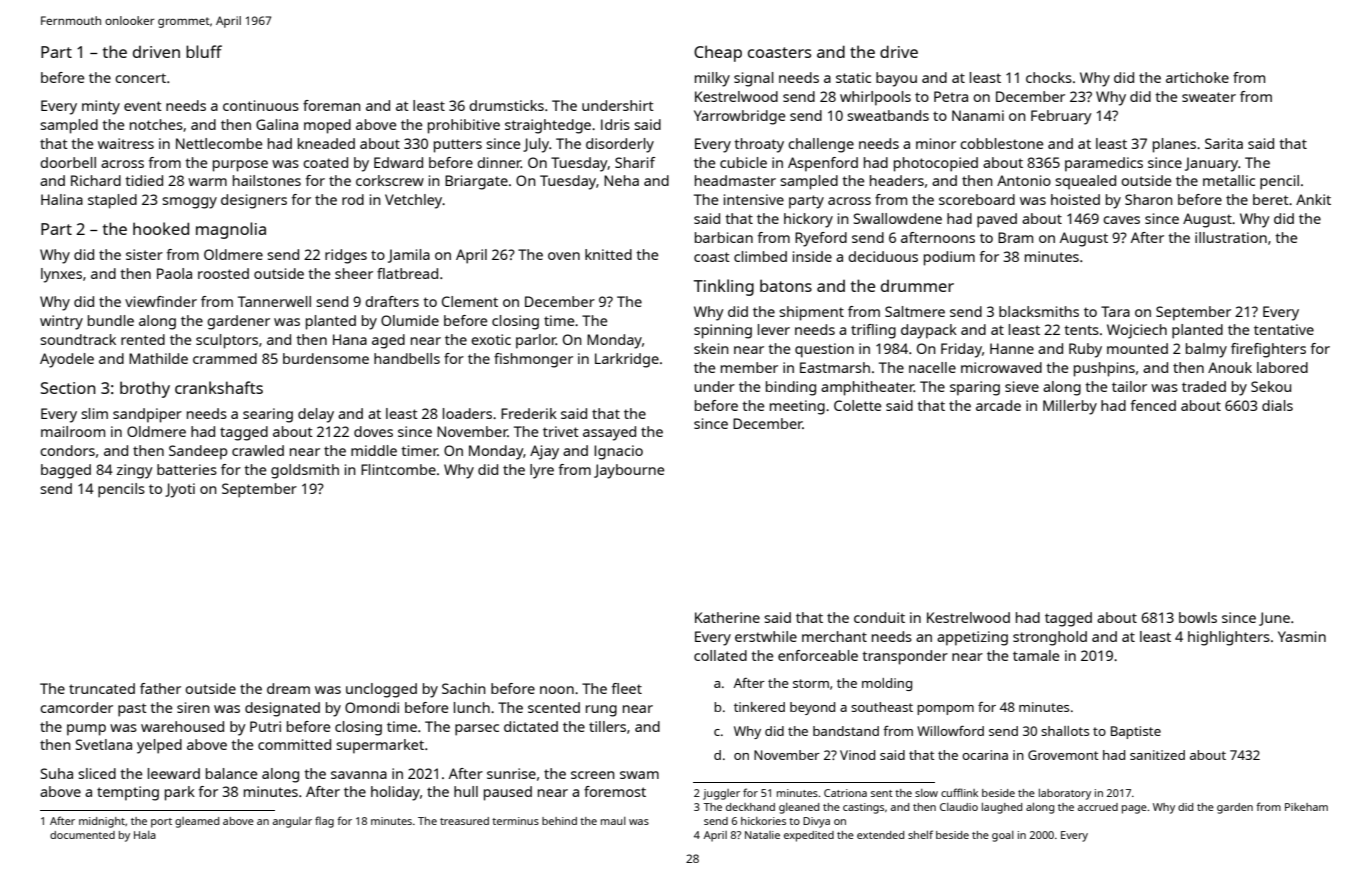 The image size is (1372, 887). Describe the element at coordinates (1197, 77) in the screenshot. I see `artichoke` at that location.
